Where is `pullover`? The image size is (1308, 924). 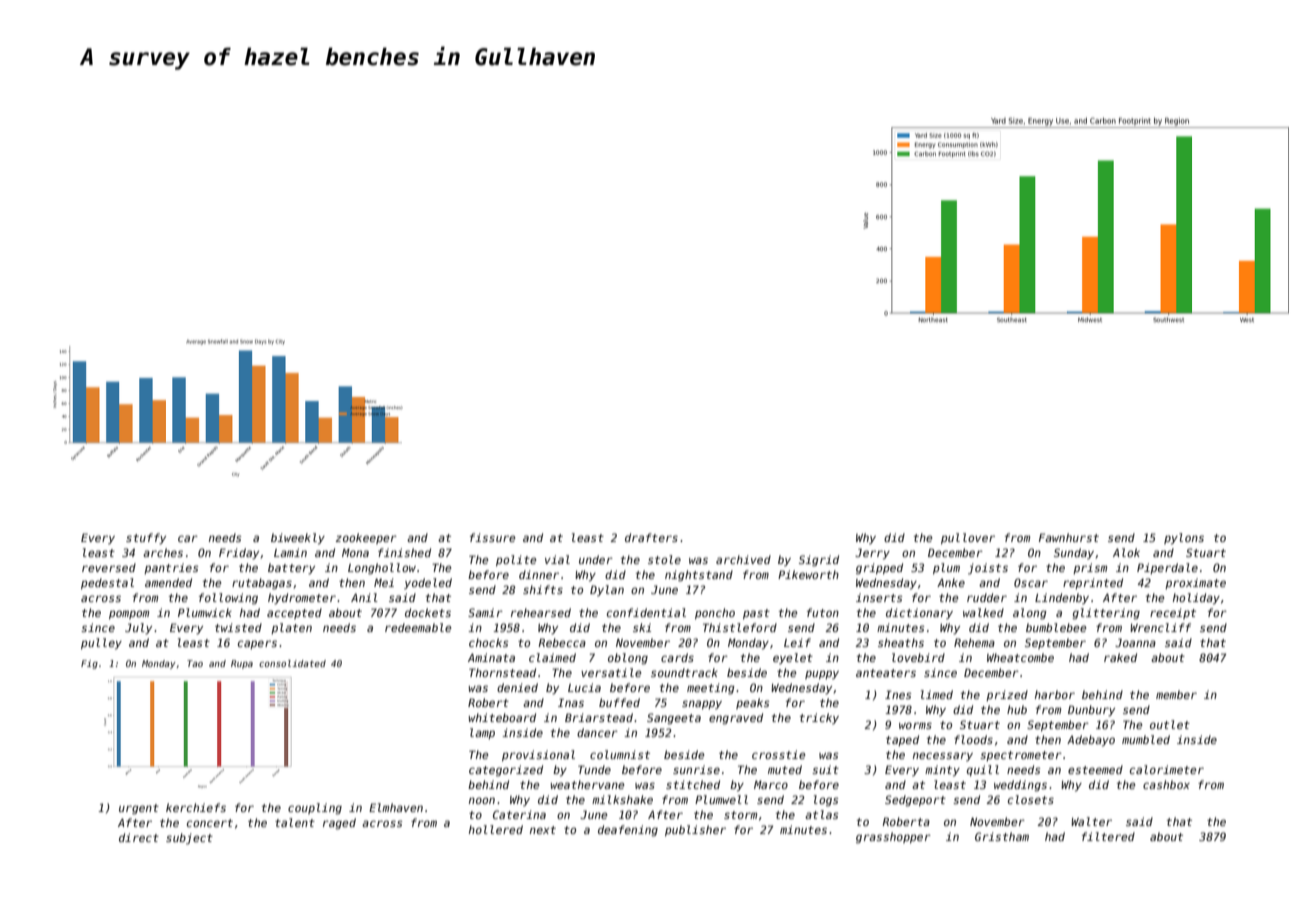
pullover is located at coordinates (968, 538).
